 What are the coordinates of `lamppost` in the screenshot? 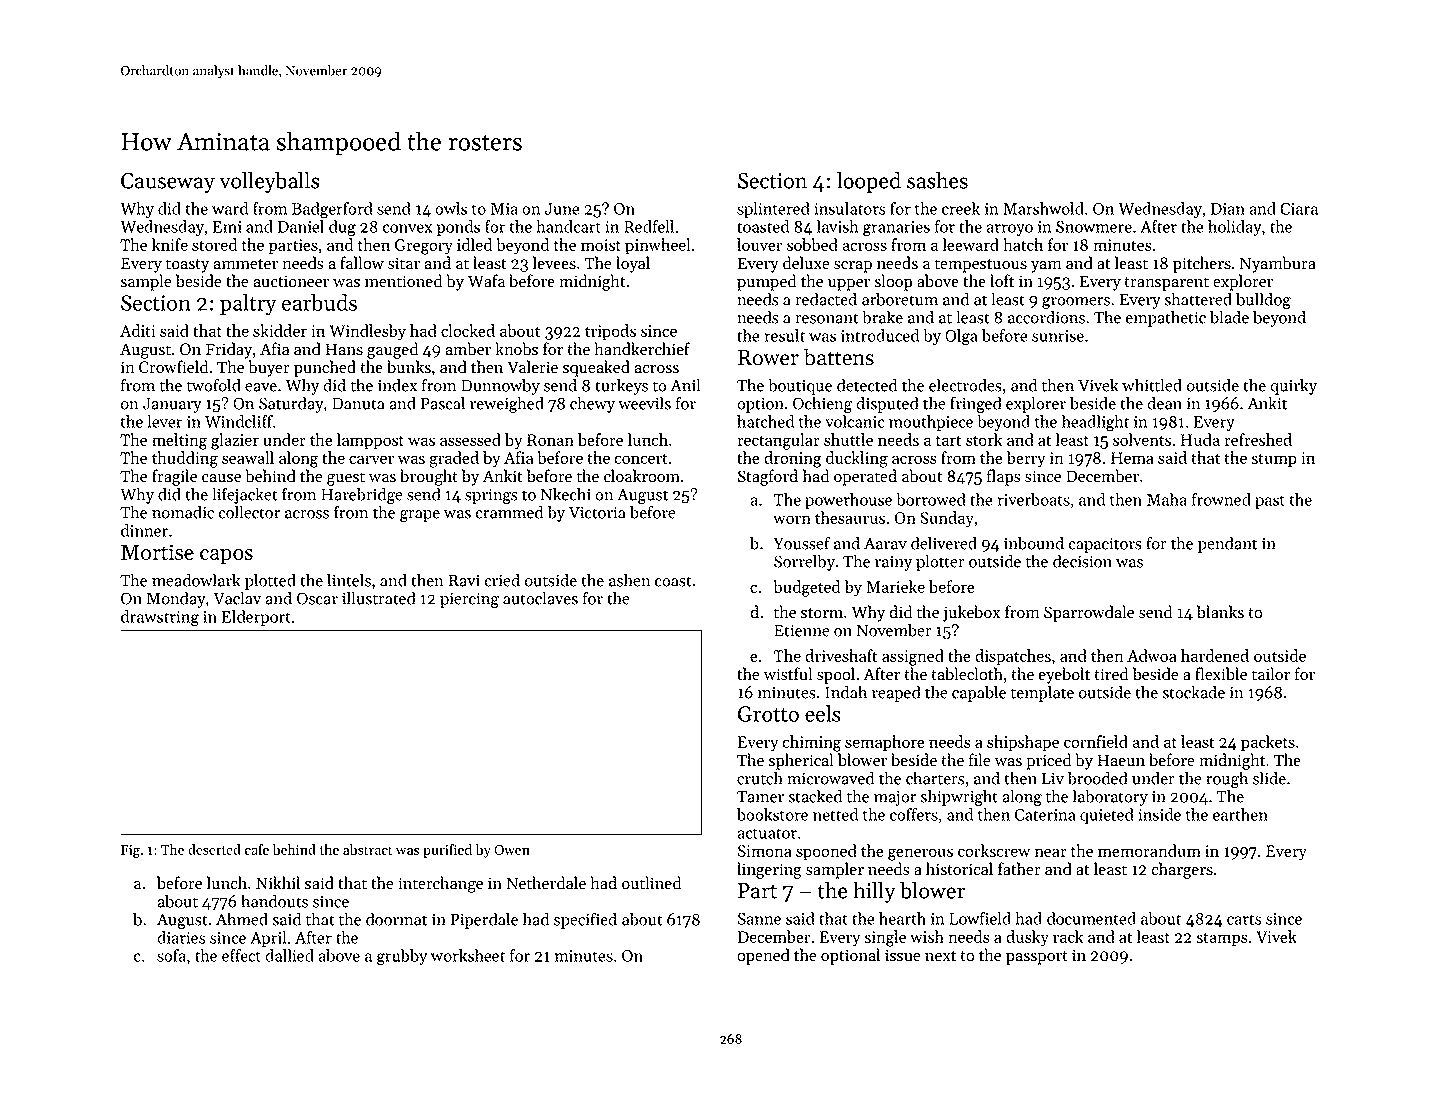 It's located at (370, 441).
